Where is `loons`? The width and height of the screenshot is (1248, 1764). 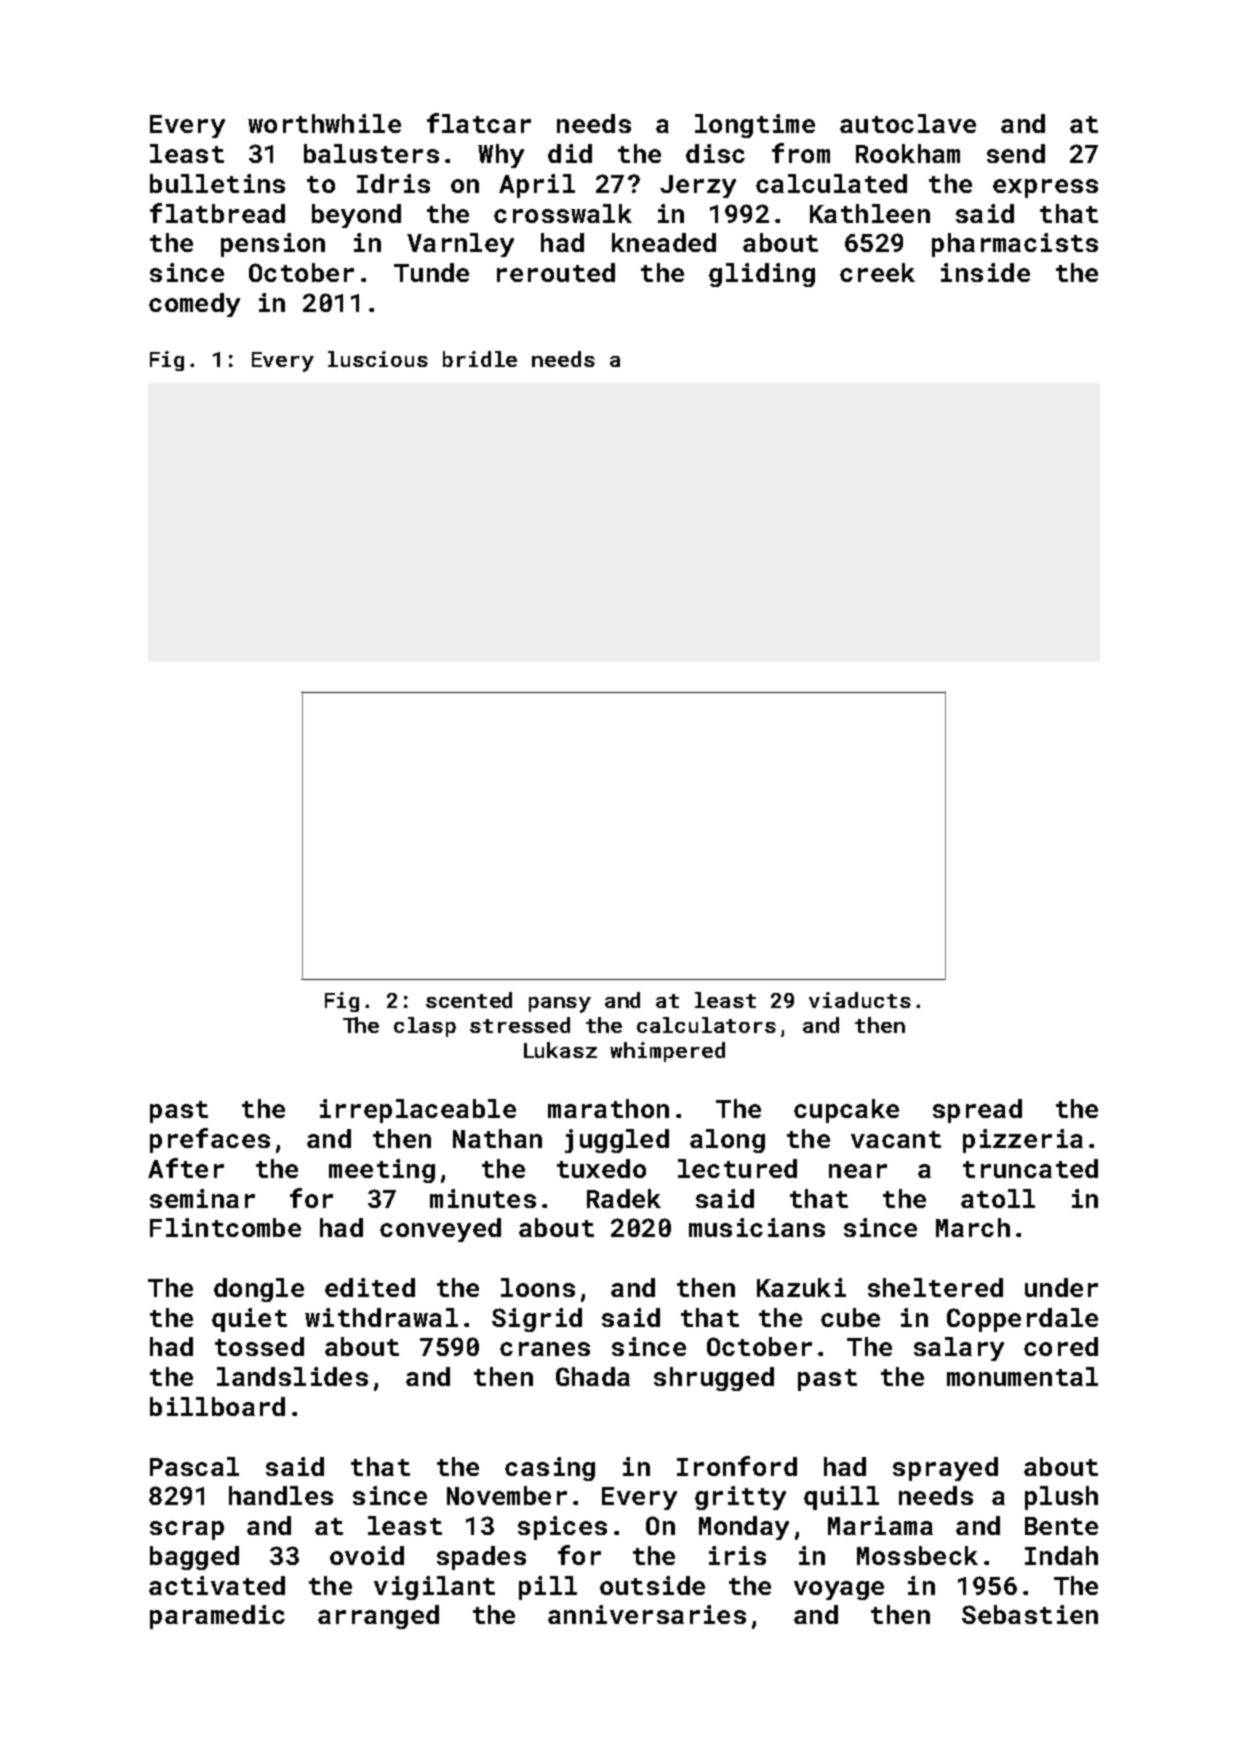 loons is located at coordinates (538, 1287).
